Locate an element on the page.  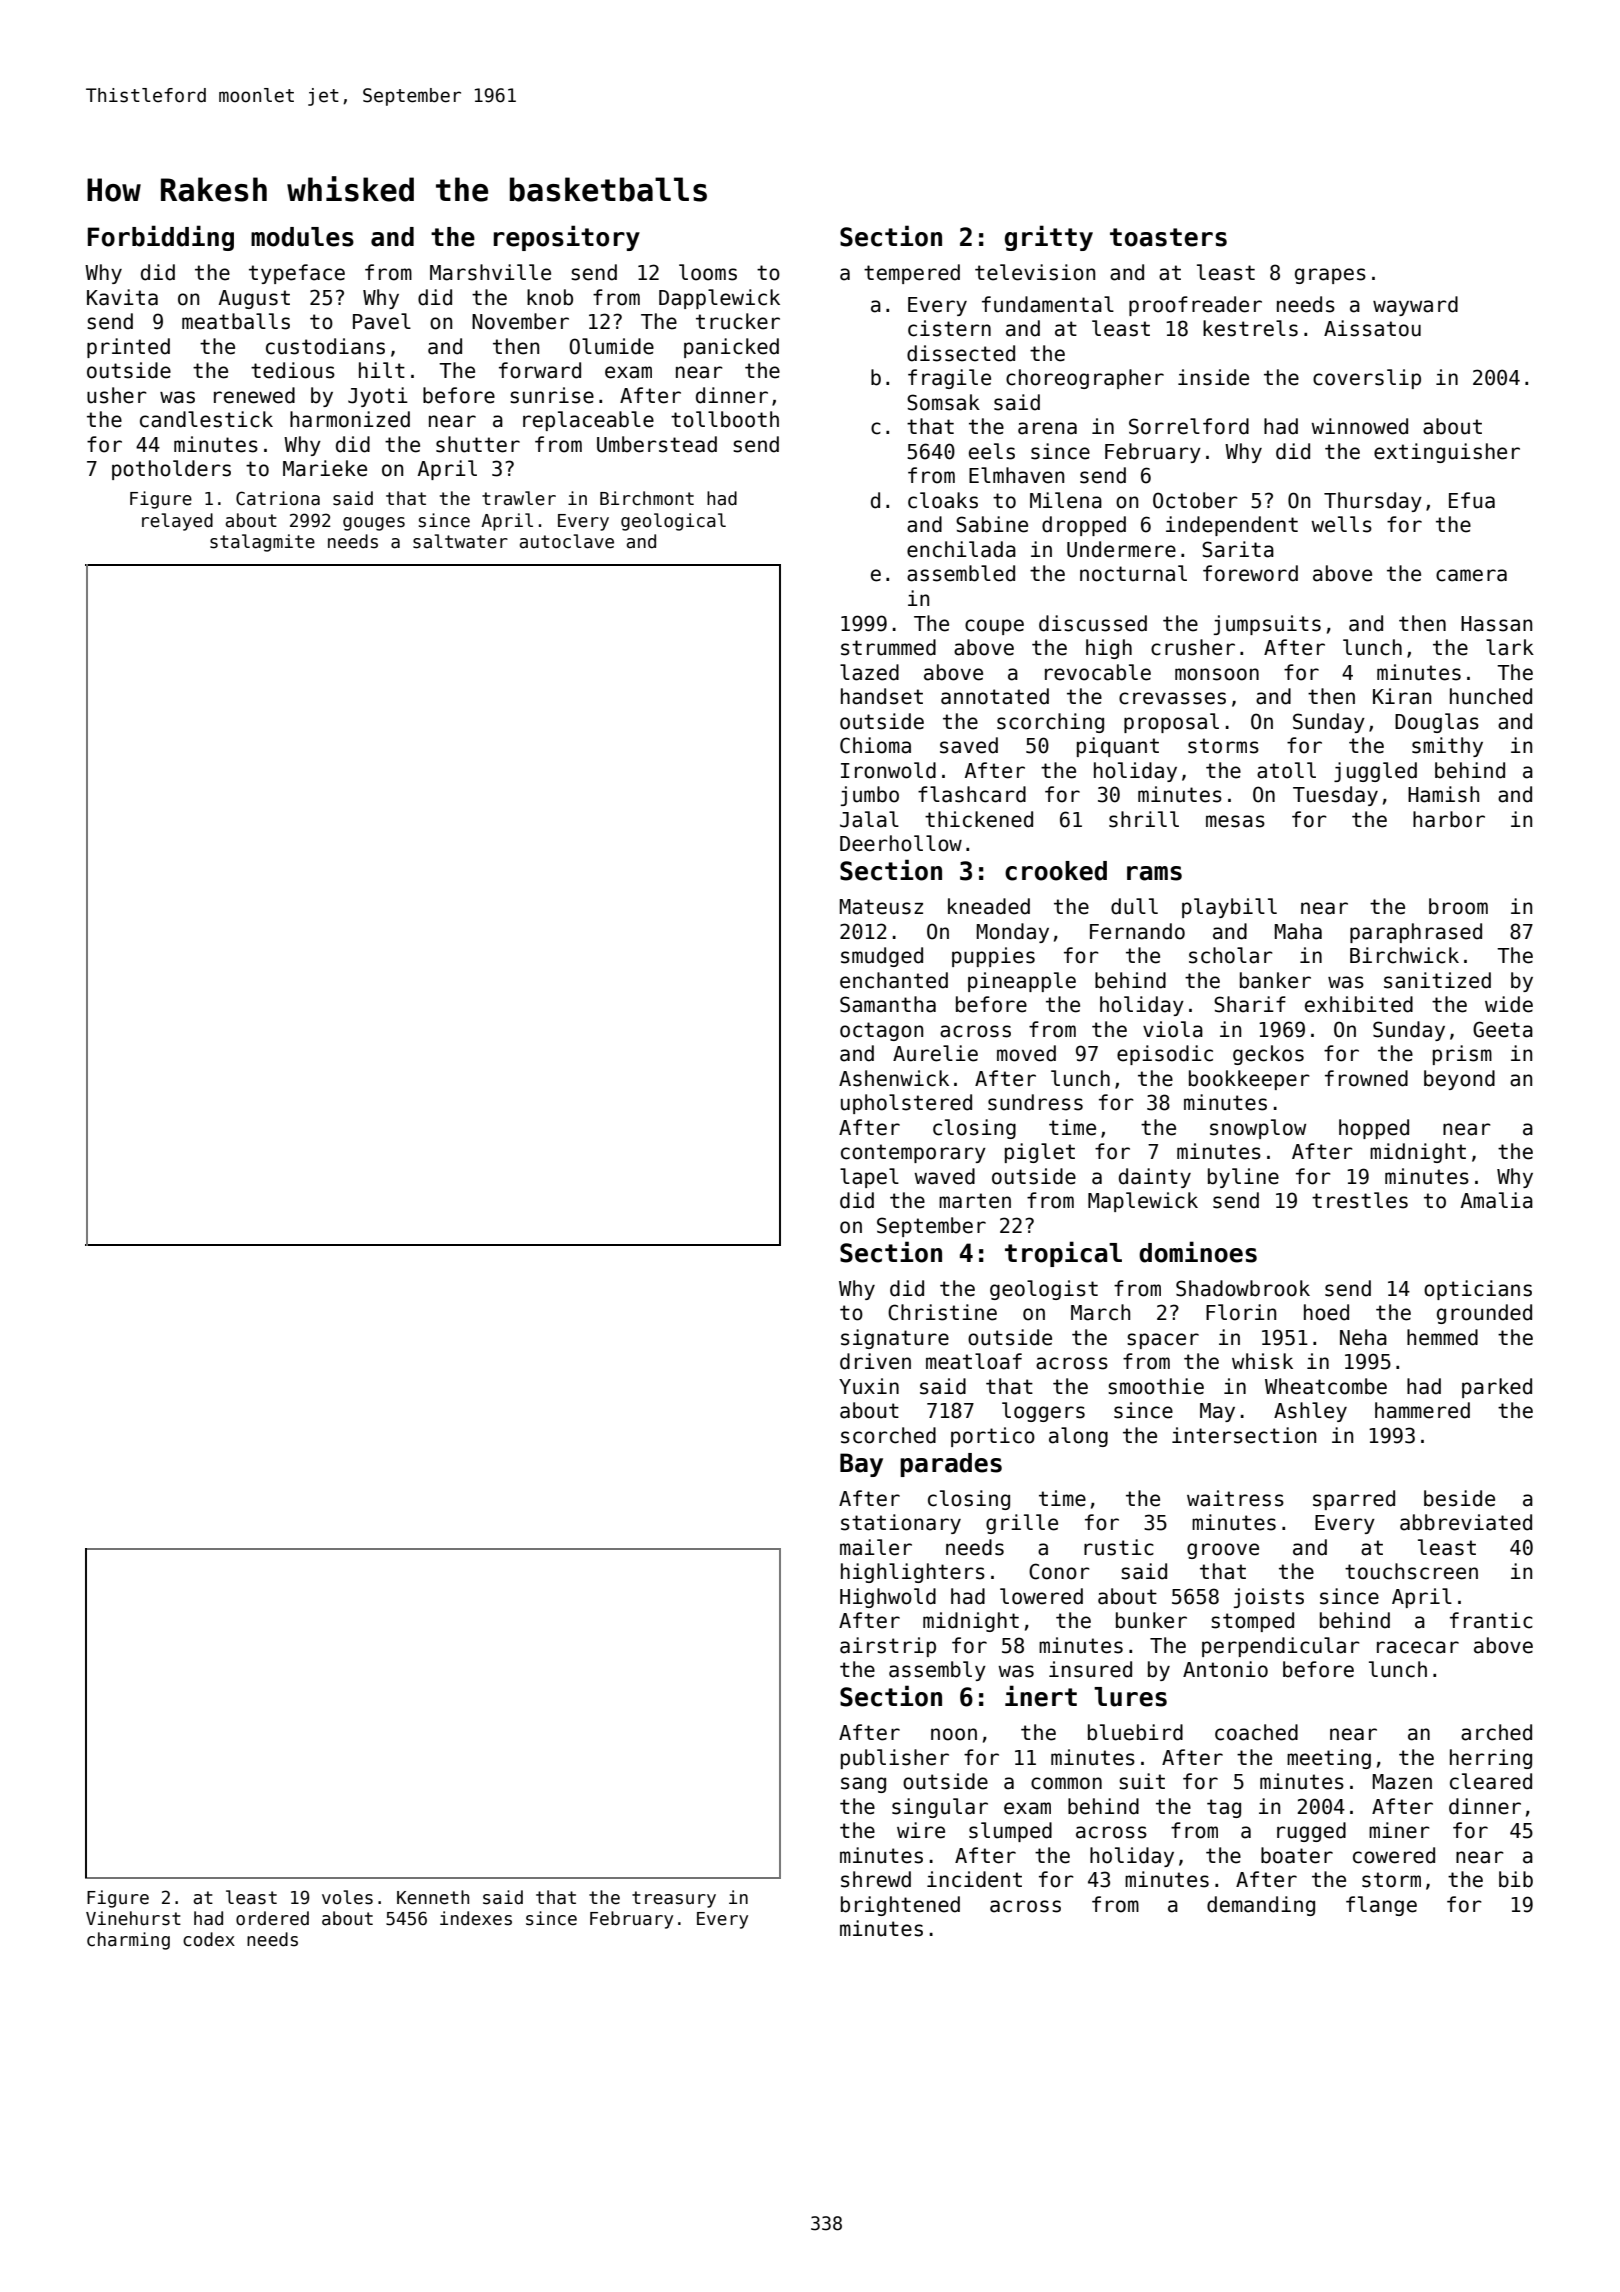
trucker is located at coordinates (738, 321).
